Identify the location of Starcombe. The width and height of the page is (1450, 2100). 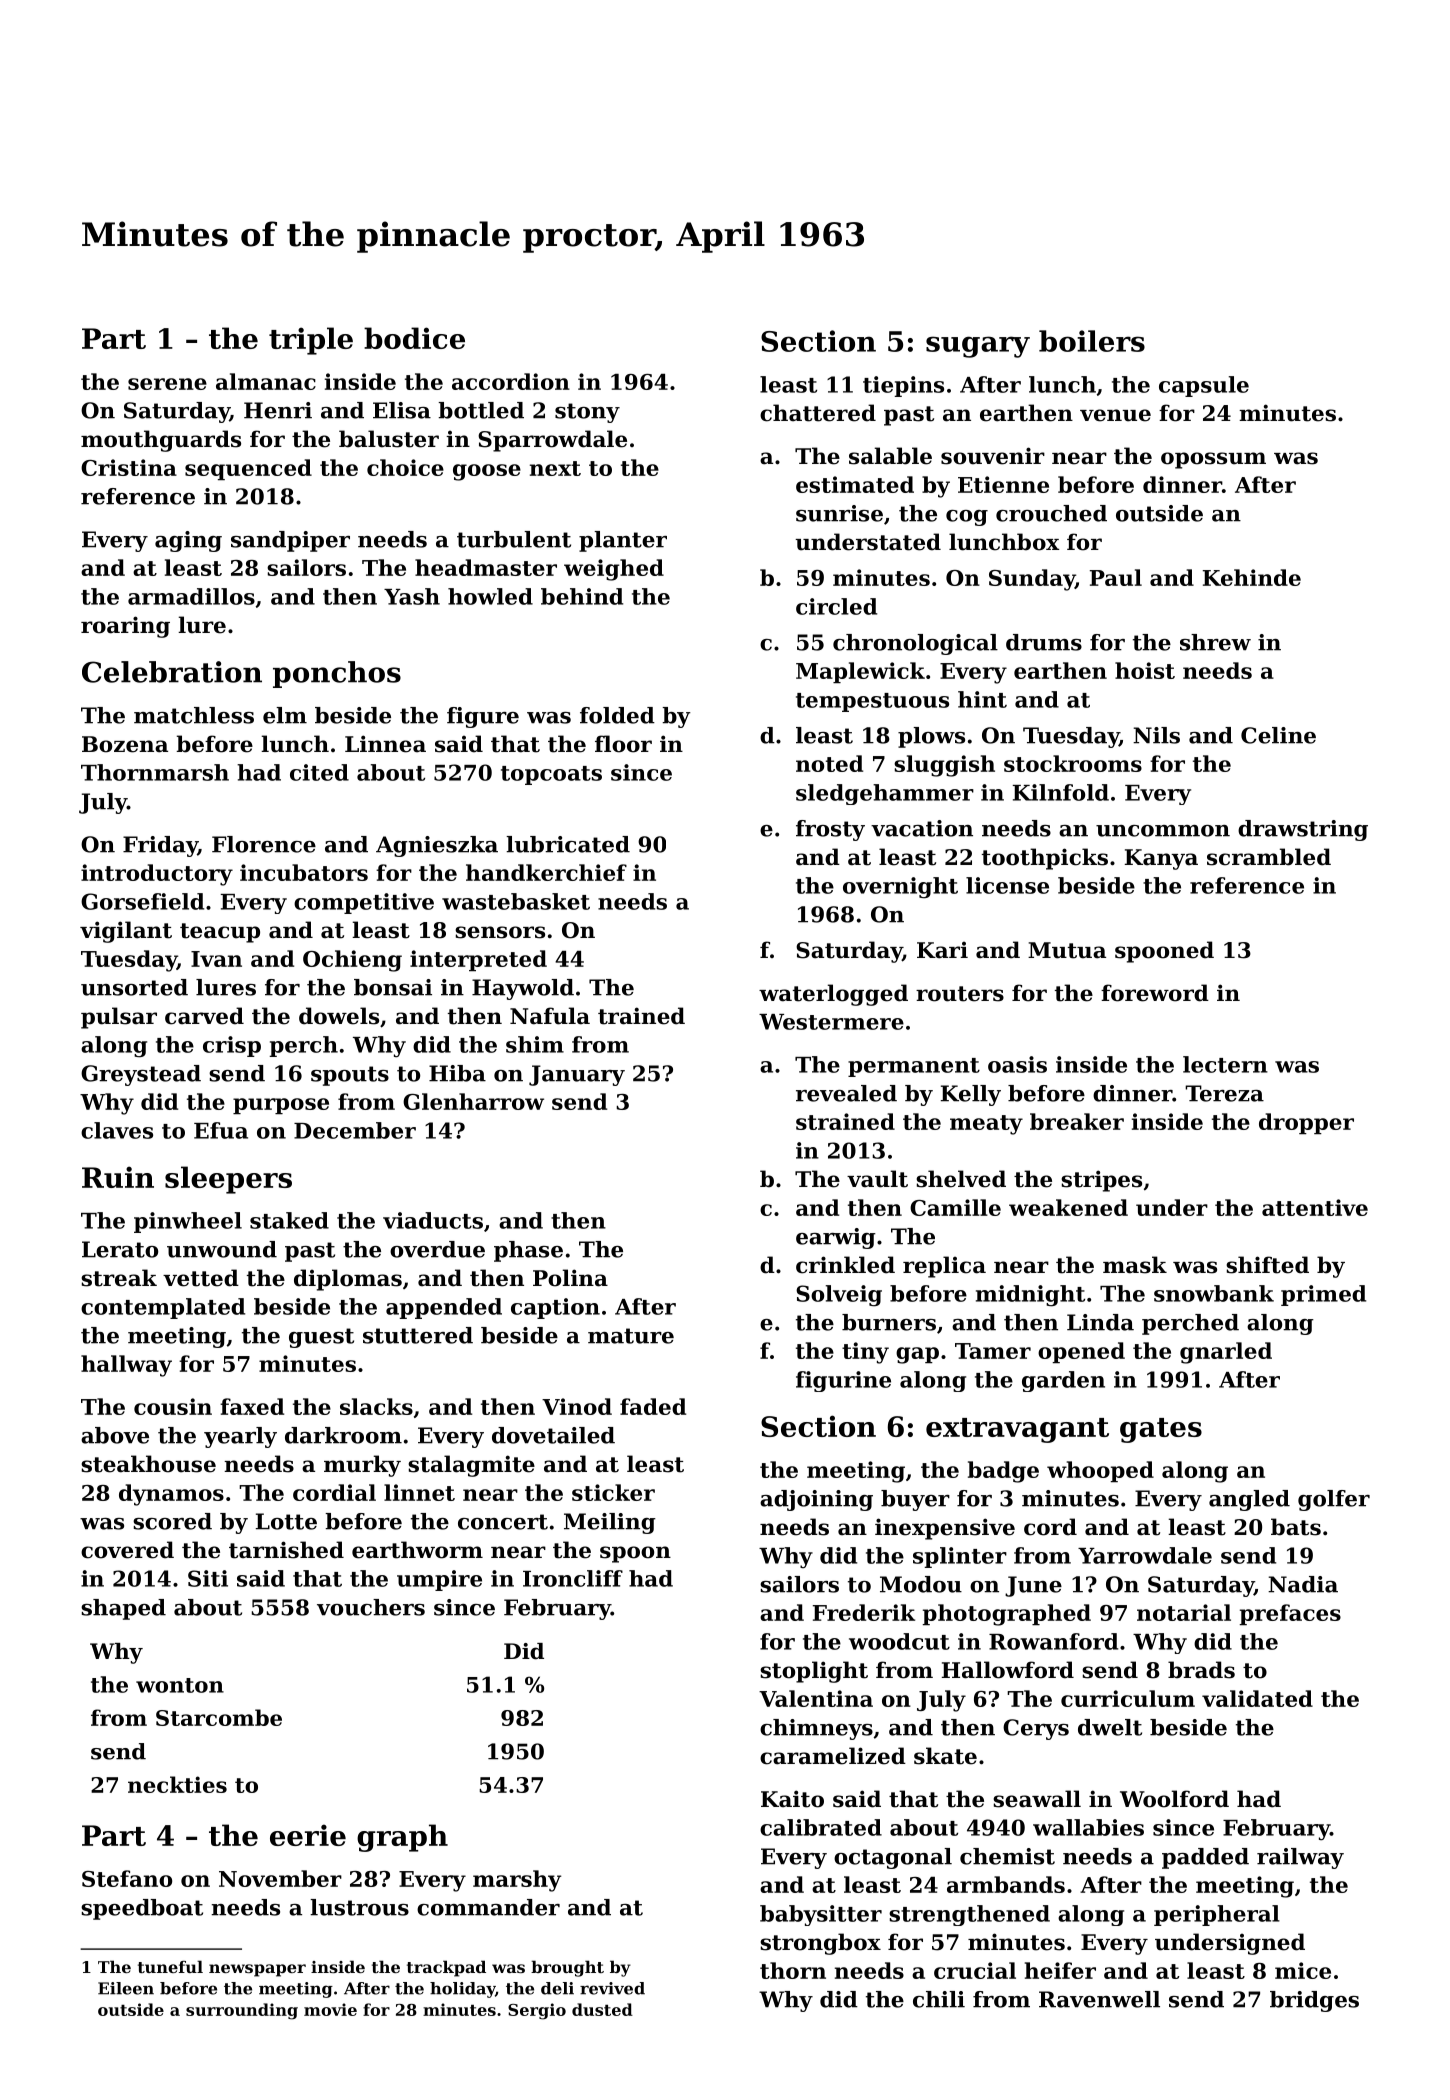
(219, 1717).
